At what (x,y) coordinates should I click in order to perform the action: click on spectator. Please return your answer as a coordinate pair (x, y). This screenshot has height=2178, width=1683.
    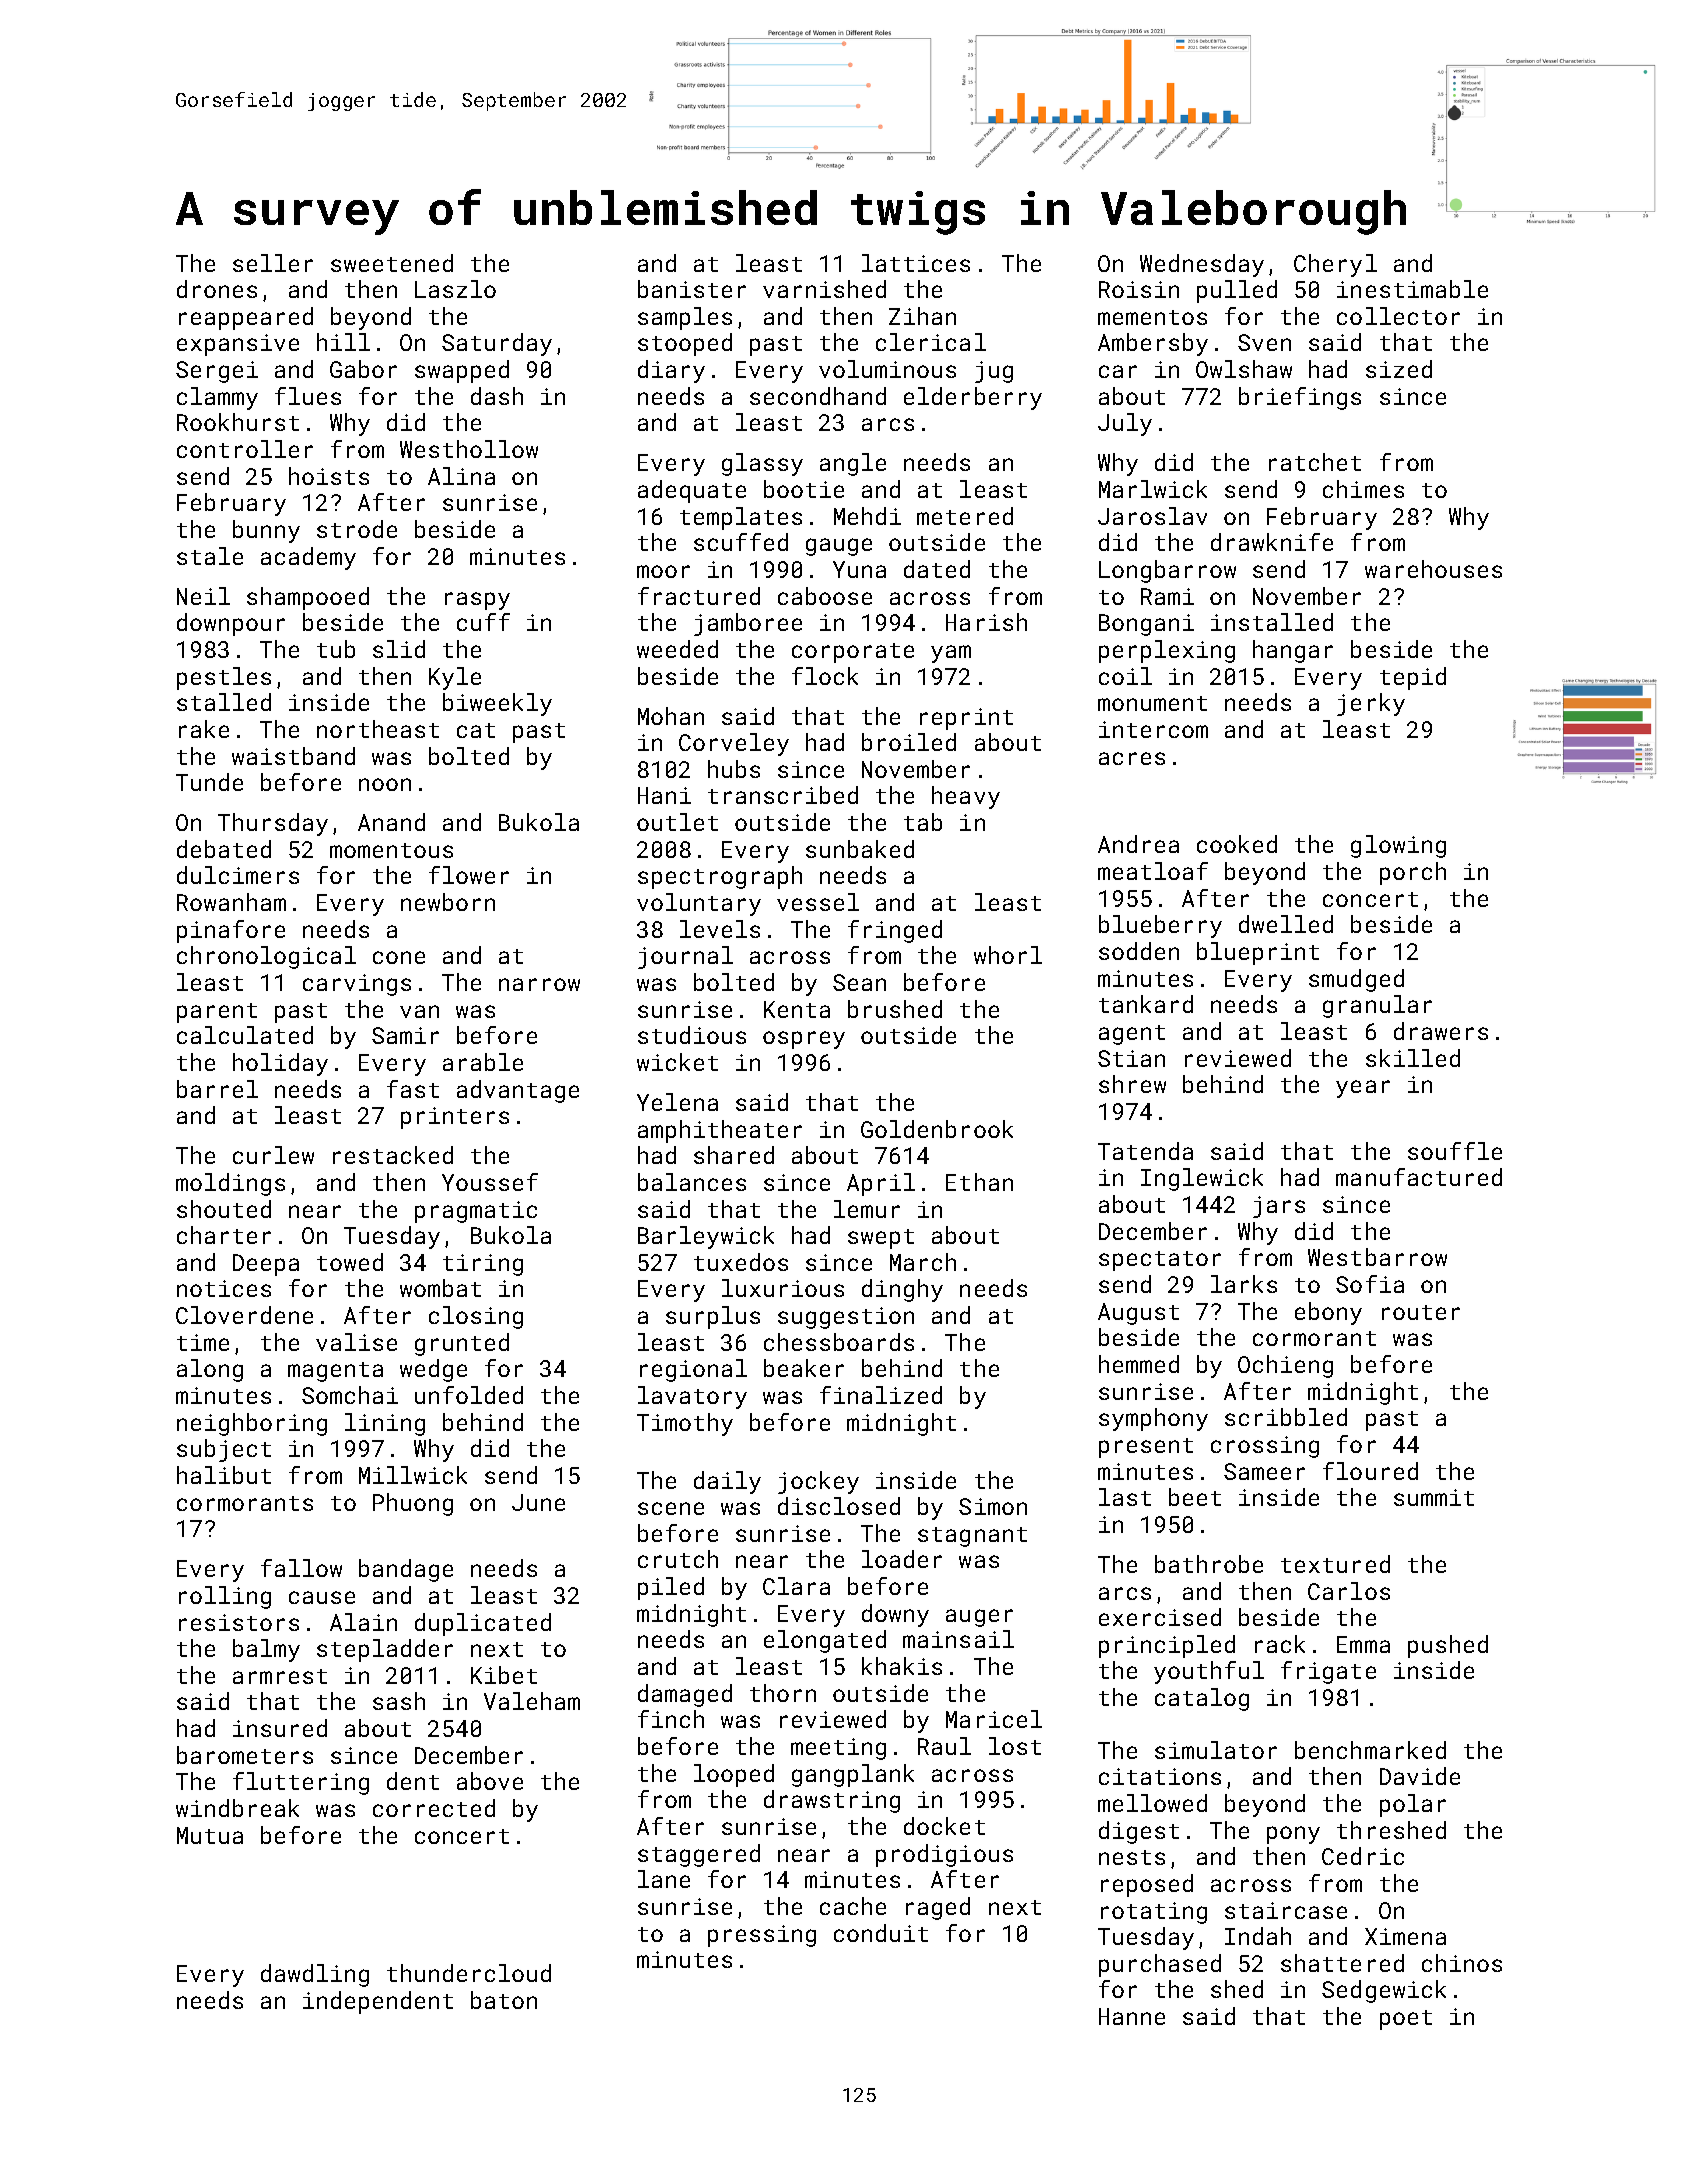
    Looking at the image, I should click on (1160, 1261).
